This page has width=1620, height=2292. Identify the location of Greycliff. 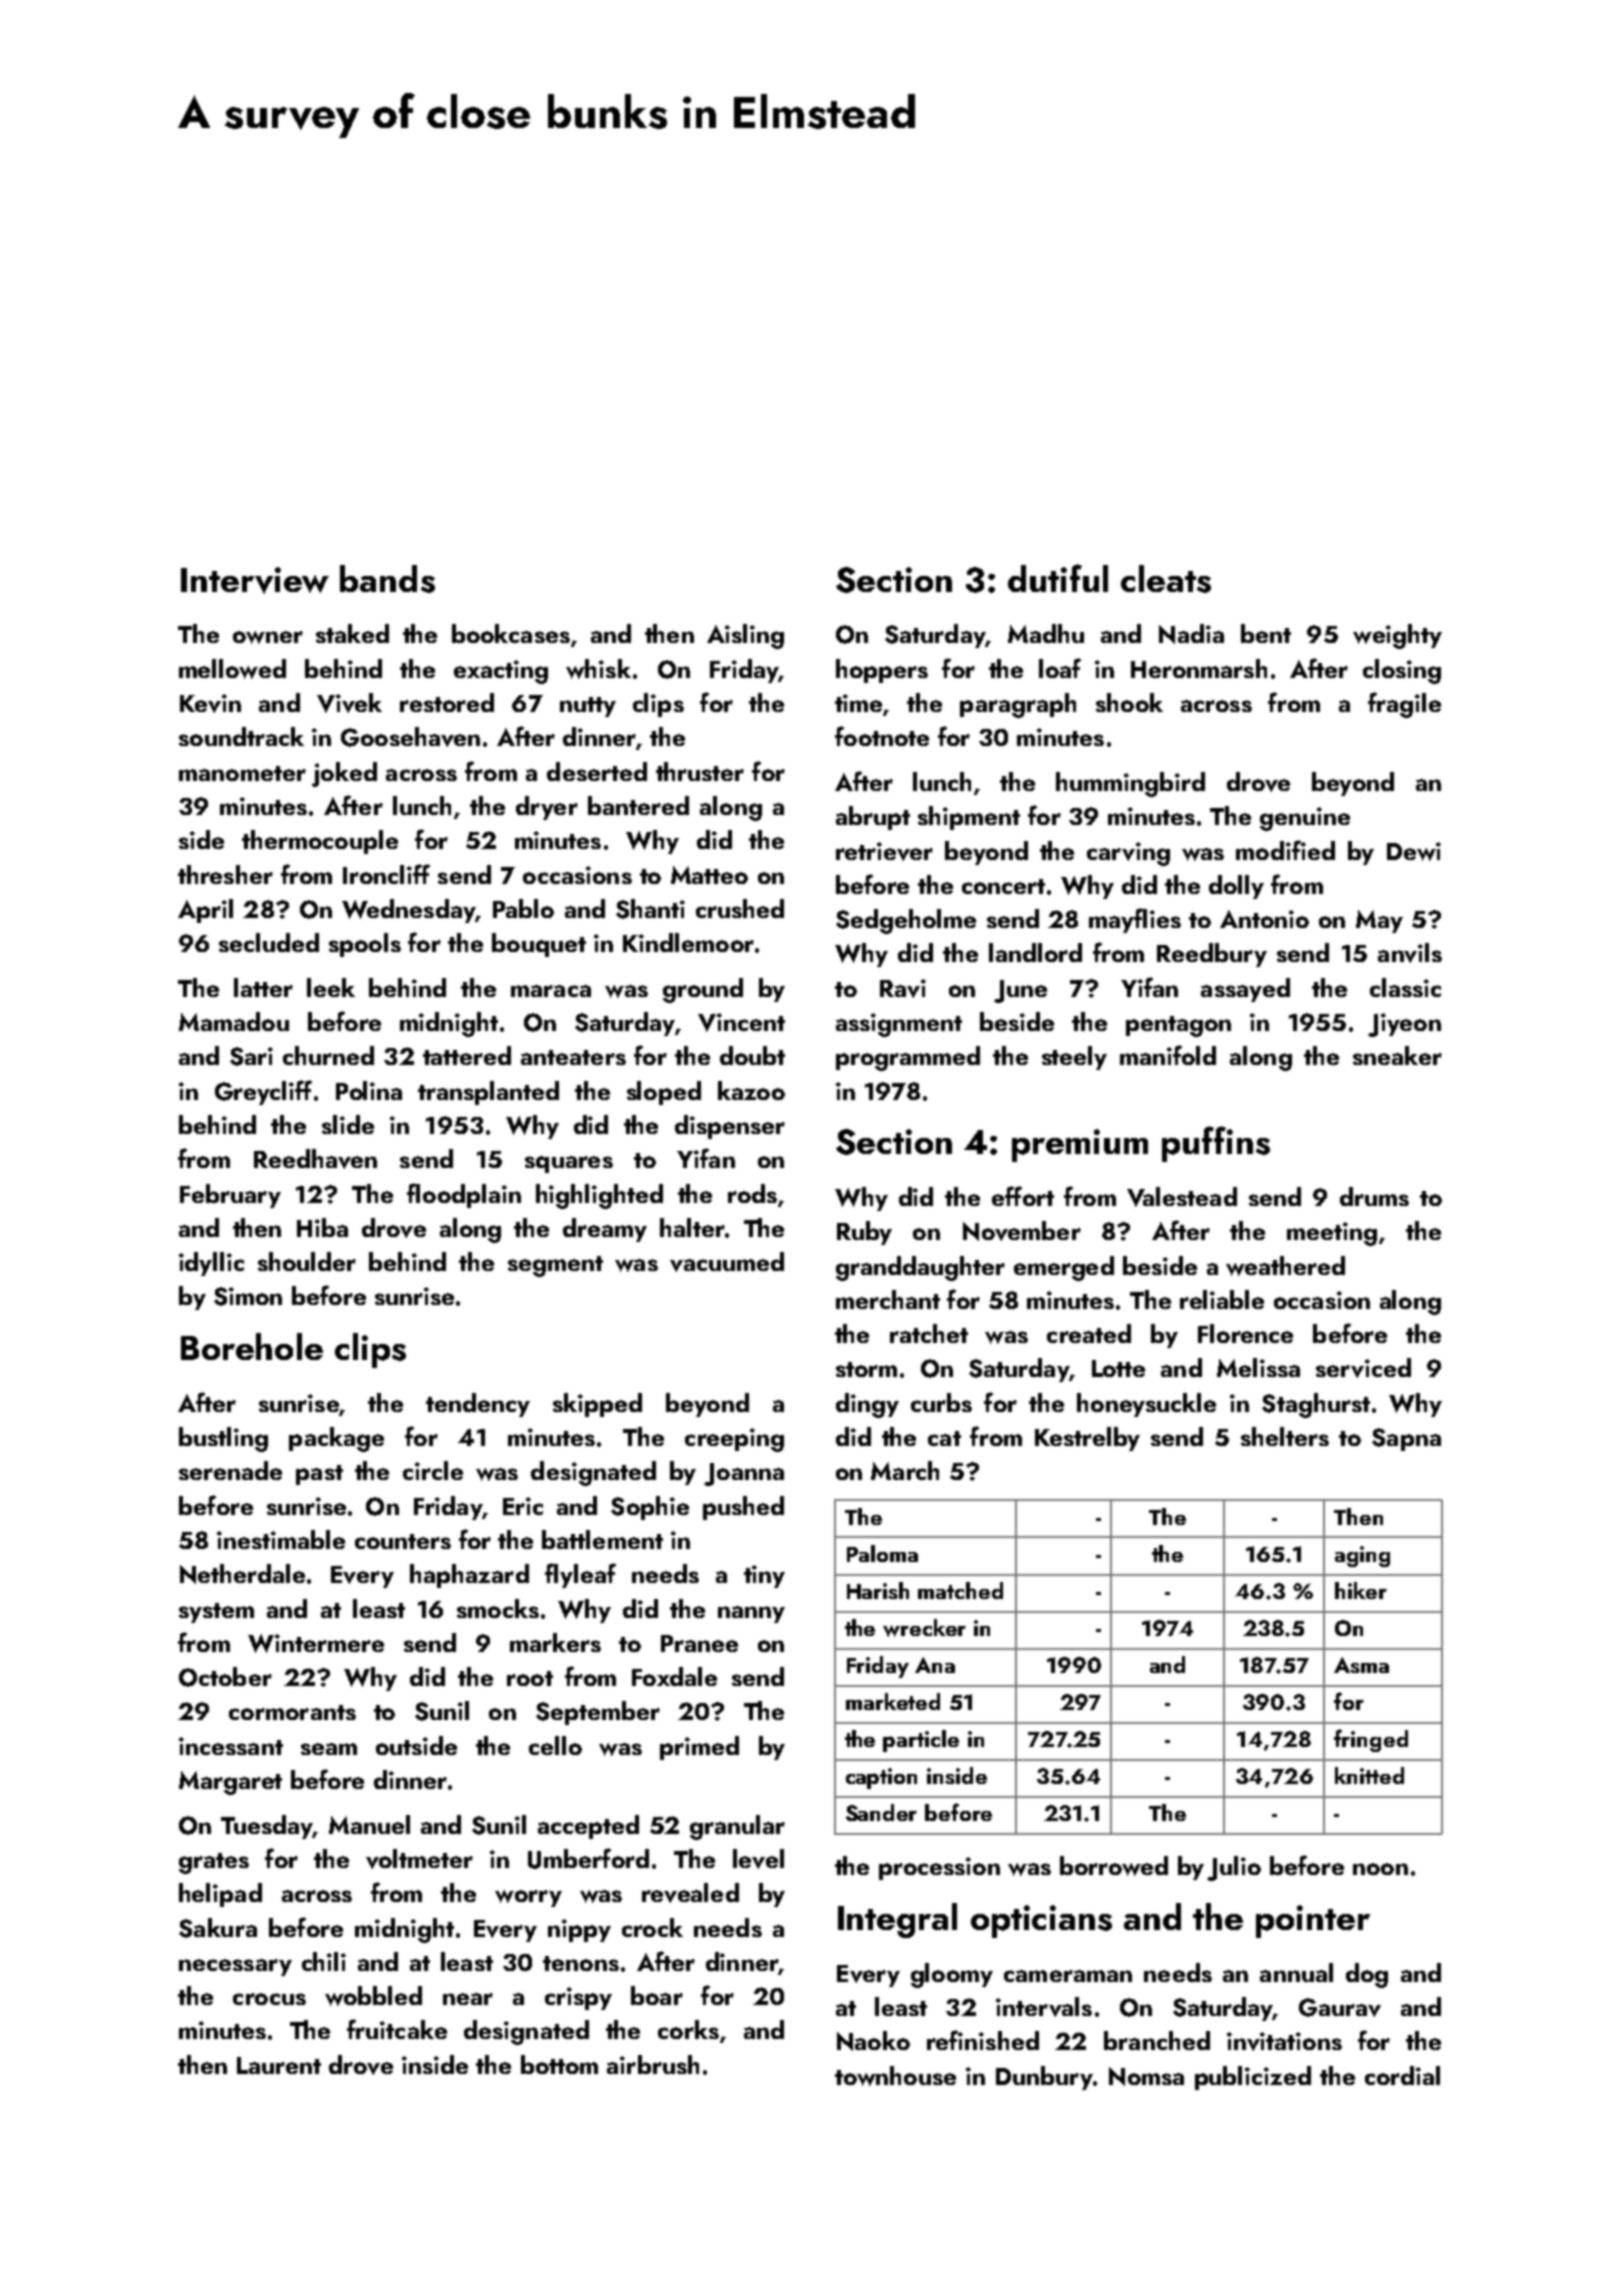
(263, 1092).
